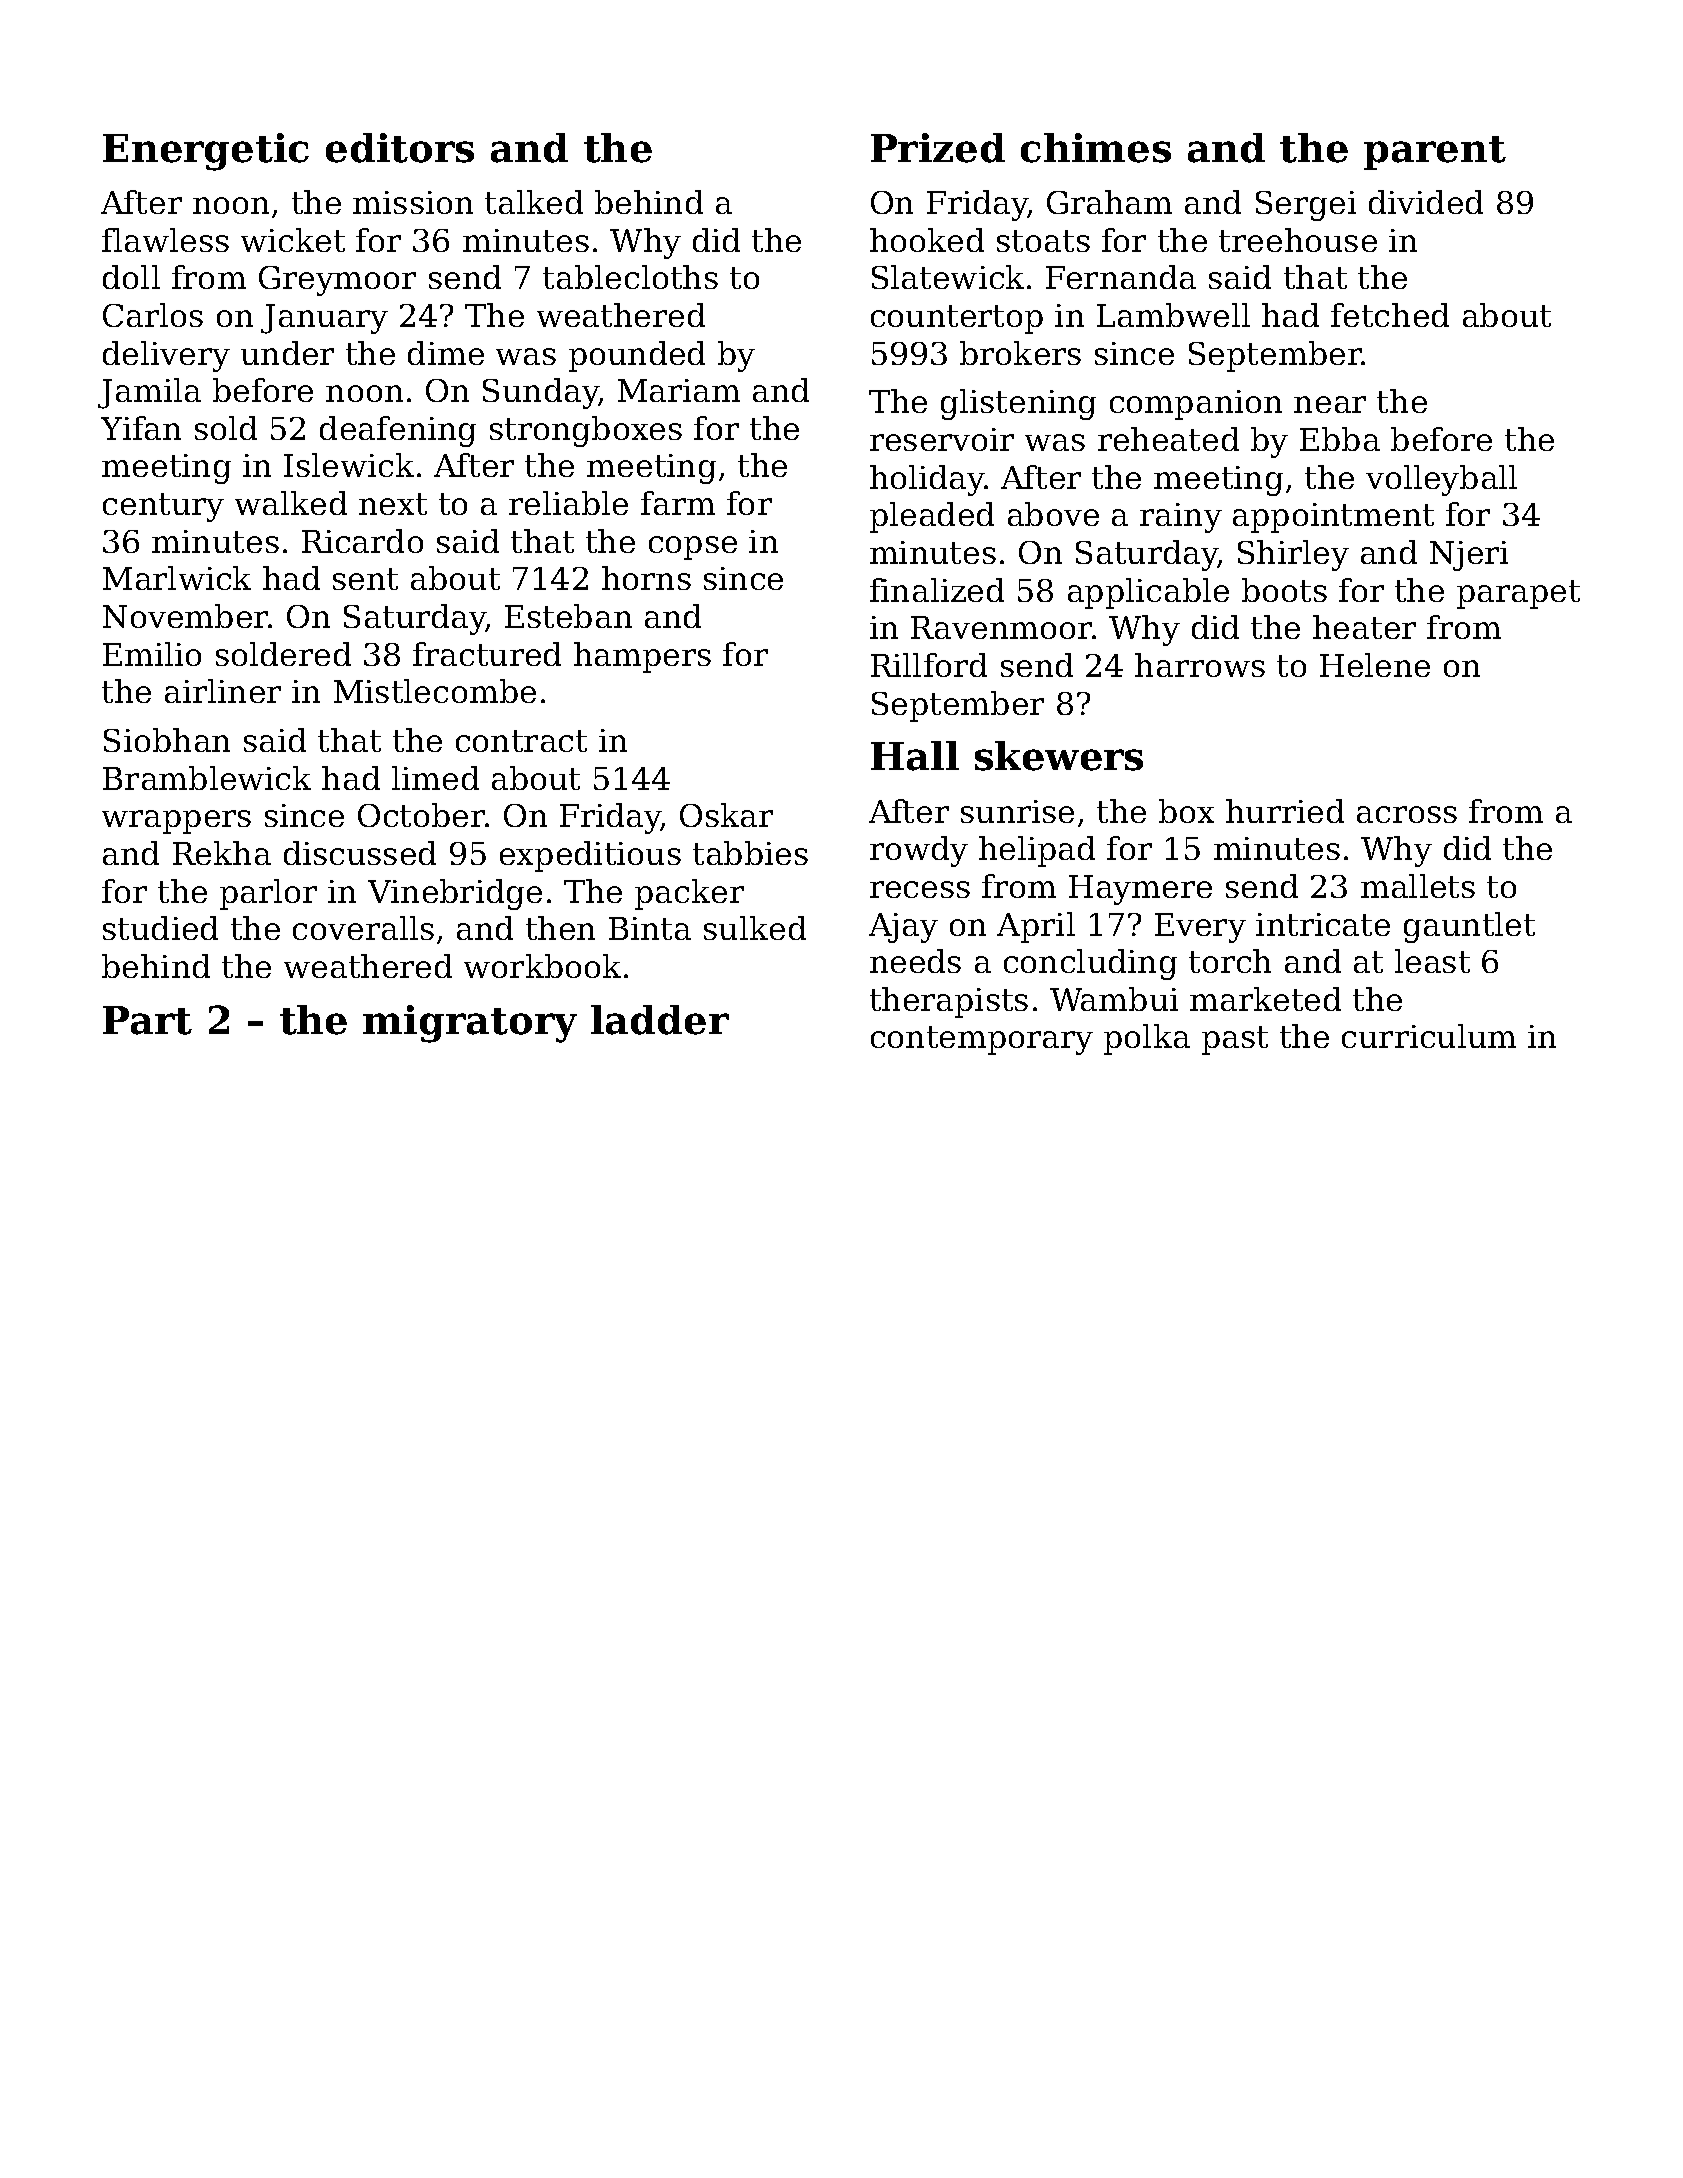 Image resolution: width=1683 pixels, height=2178 pixels. Describe the element at coordinates (929, 665) in the screenshot. I see `Rillford` at that location.
